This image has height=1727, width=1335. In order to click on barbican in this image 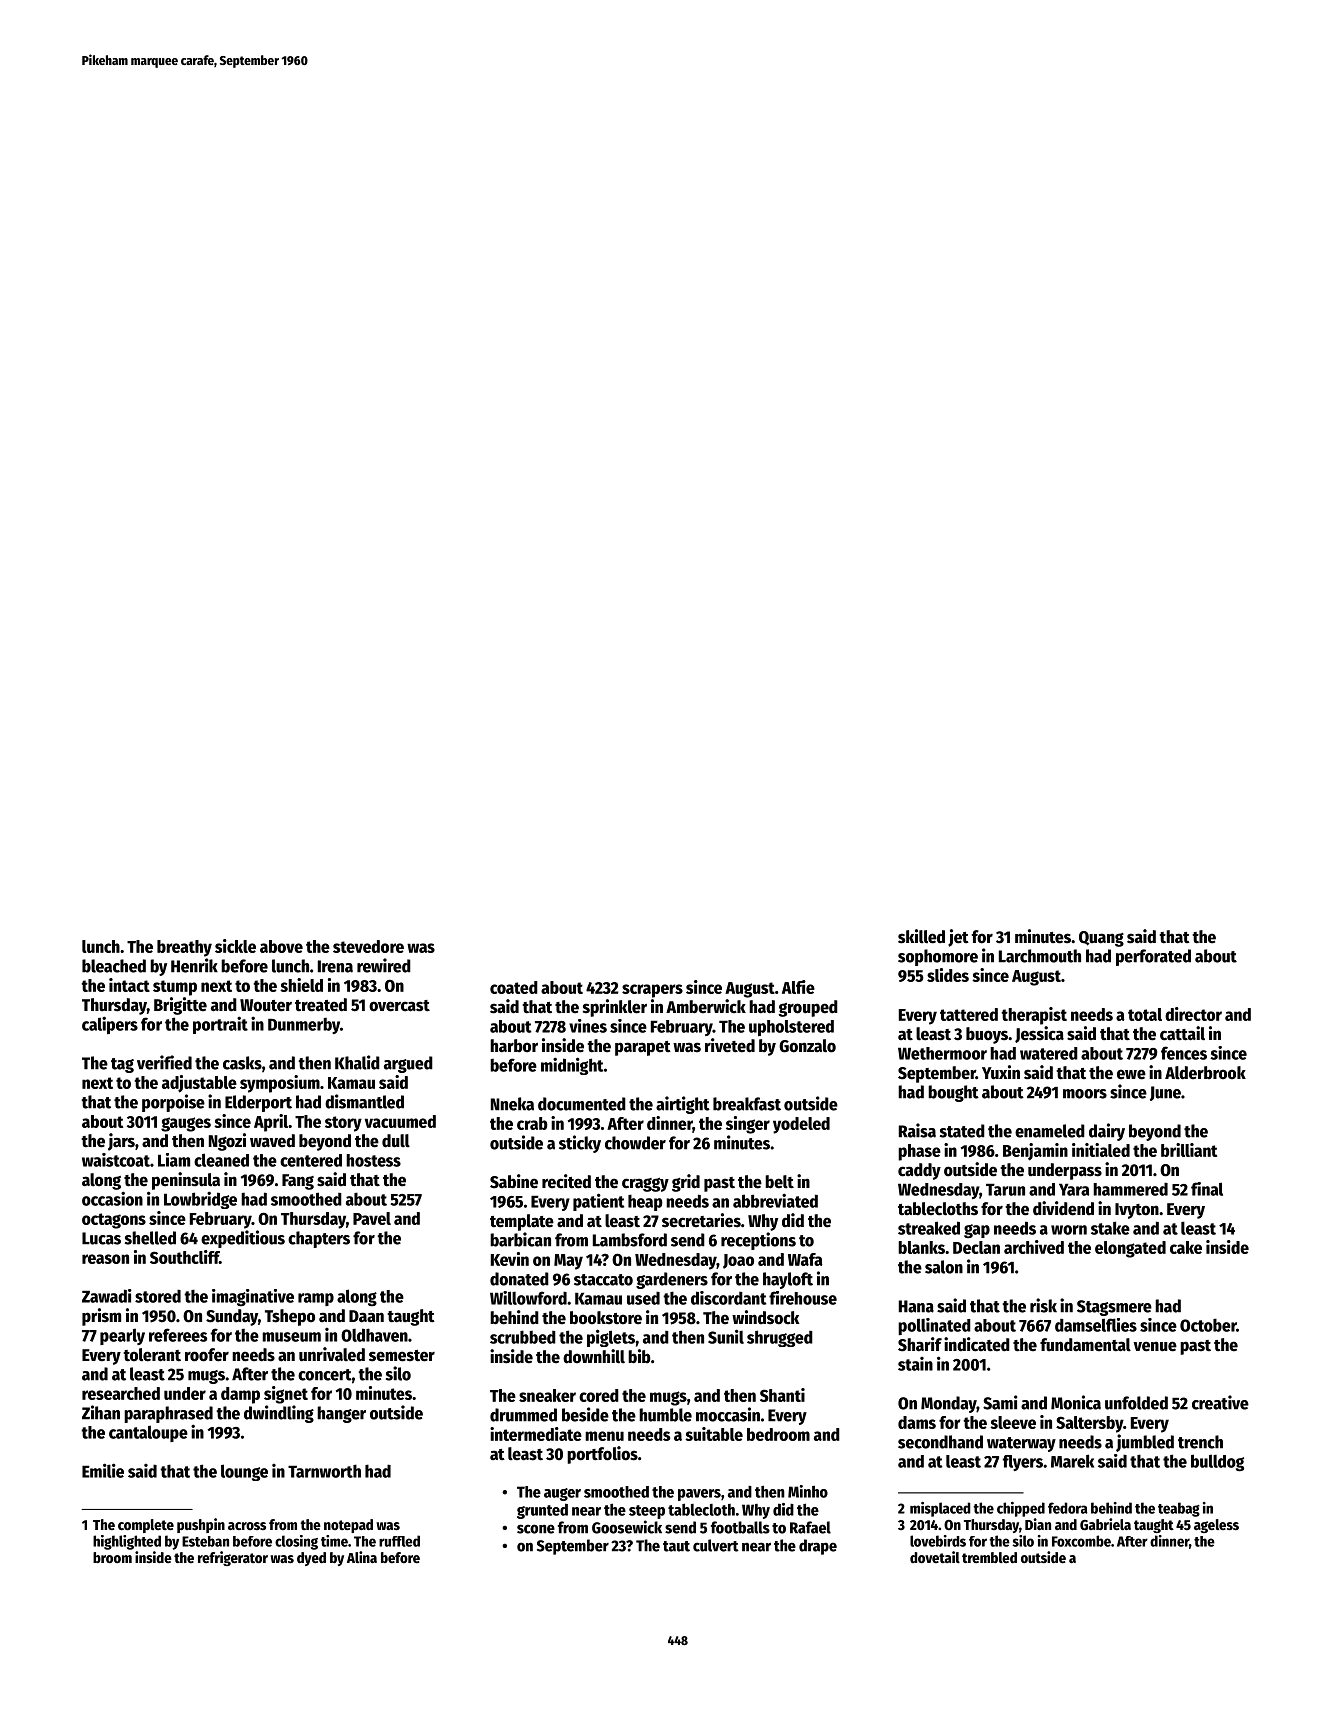, I will do `click(520, 1239)`.
